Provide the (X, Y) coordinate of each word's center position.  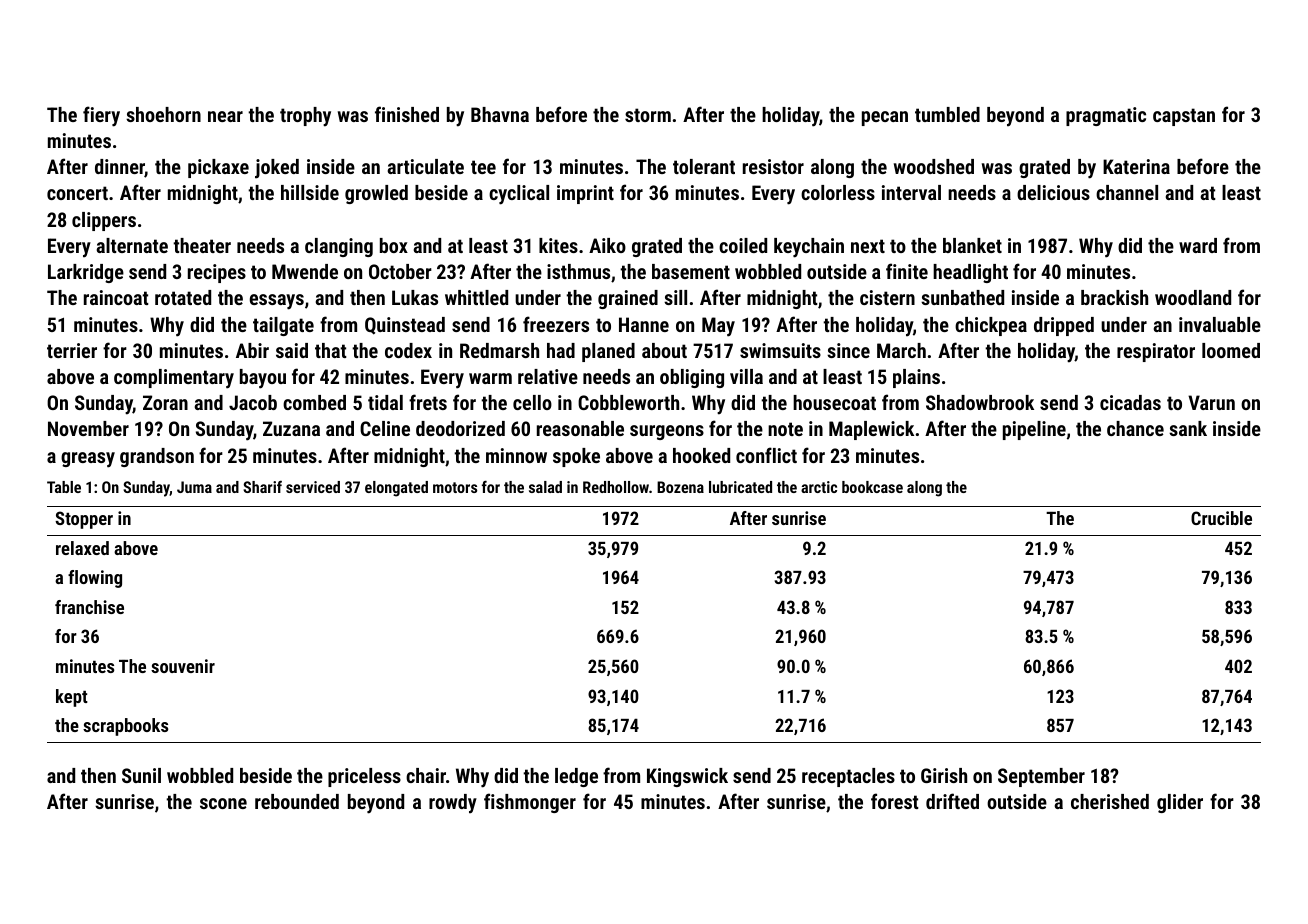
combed (314, 402)
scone (223, 803)
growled (376, 194)
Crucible (1221, 518)
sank (1188, 428)
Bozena (680, 487)
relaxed (82, 548)
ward (1198, 245)
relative (548, 376)
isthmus (578, 271)
